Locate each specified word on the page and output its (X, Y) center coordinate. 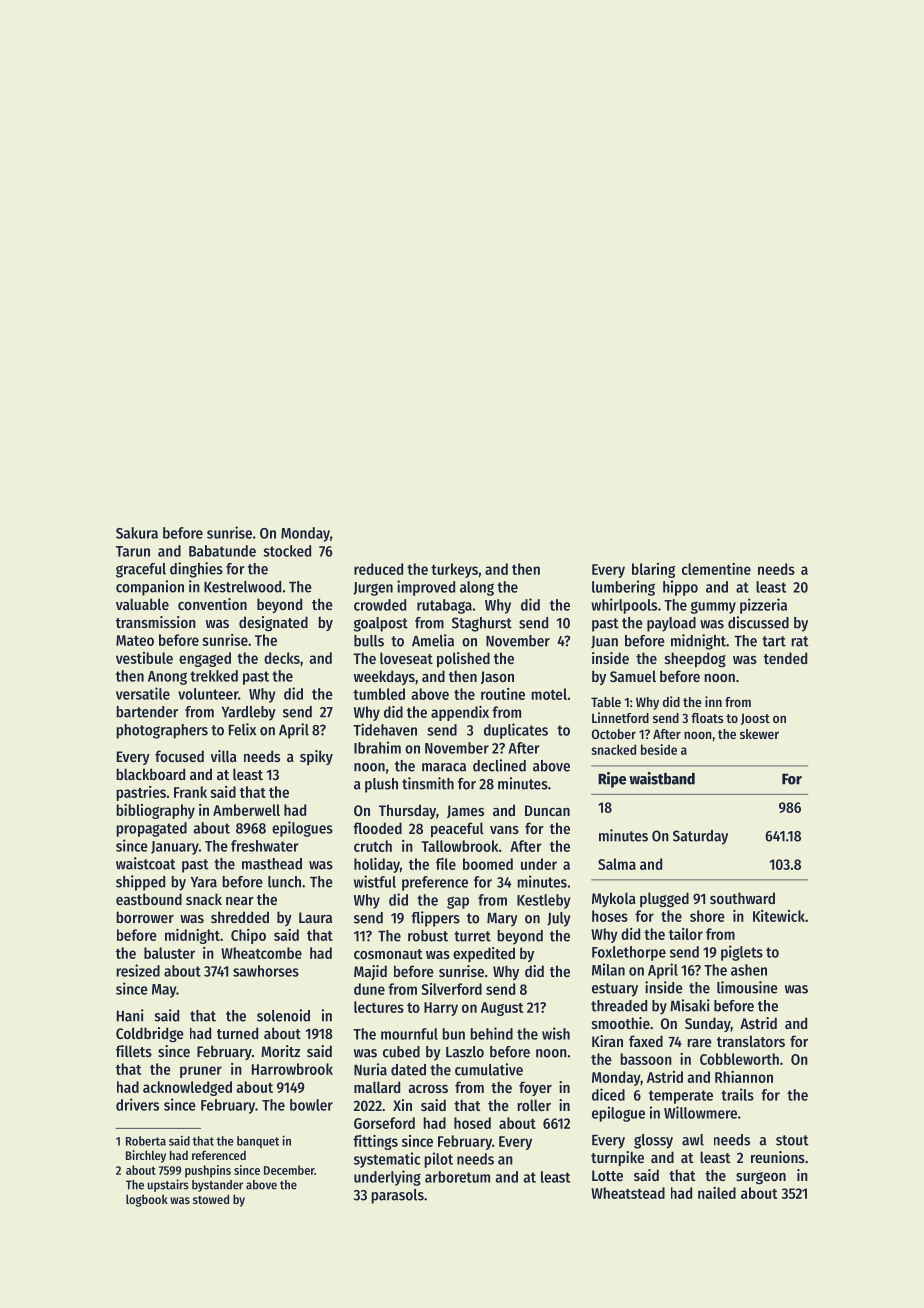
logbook (147, 1200)
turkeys (454, 570)
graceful (141, 570)
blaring (653, 570)
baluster (169, 953)
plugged (664, 900)
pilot (438, 1160)
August (502, 1009)
